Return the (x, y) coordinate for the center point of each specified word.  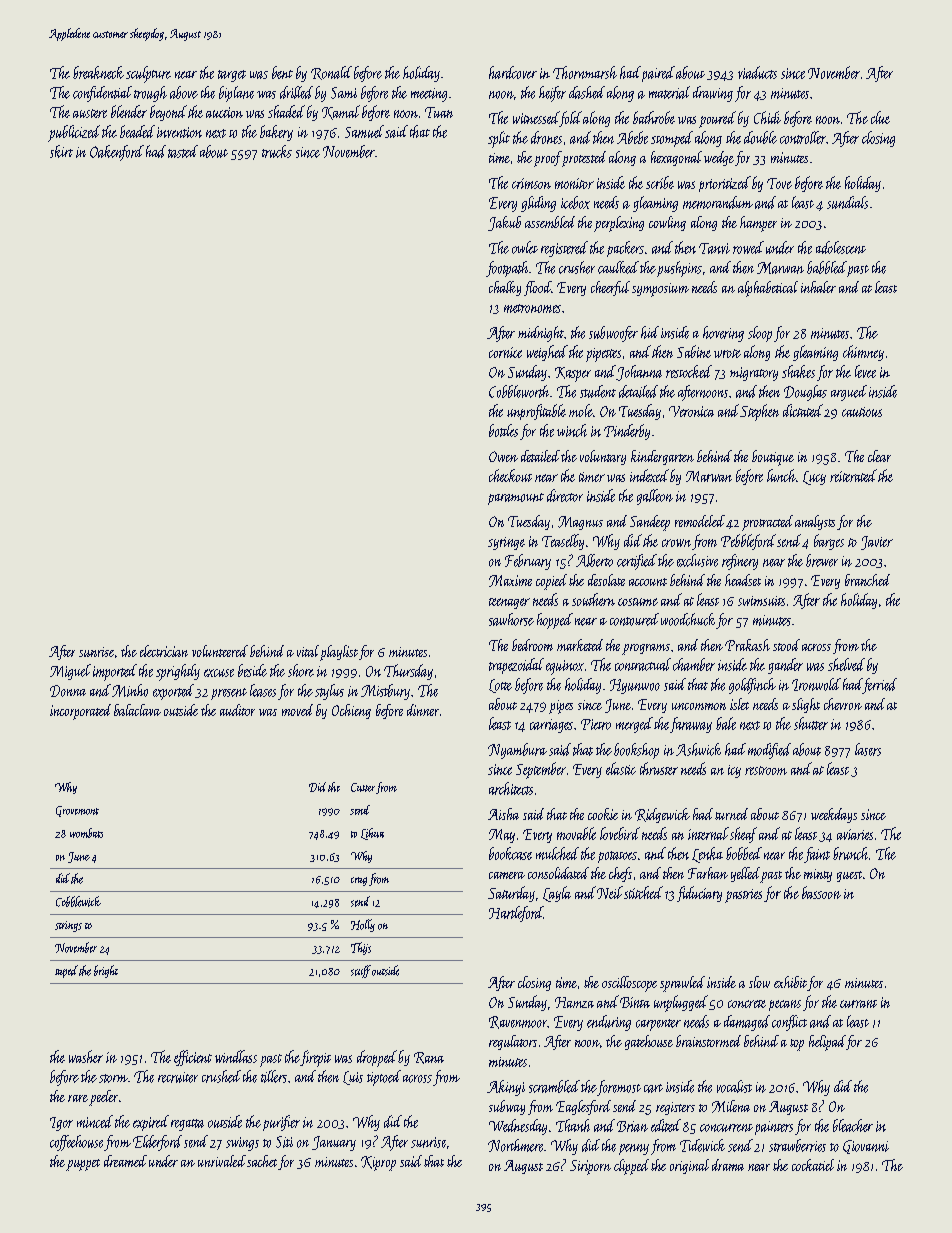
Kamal (341, 112)
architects (511, 788)
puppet (83, 1165)
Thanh (573, 1125)
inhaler (818, 287)
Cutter (363, 787)
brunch (850, 853)
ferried (880, 686)
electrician (164, 651)
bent (282, 72)
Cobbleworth (519, 391)
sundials (847, 202)
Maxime (510, 581)
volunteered (220, 651)
